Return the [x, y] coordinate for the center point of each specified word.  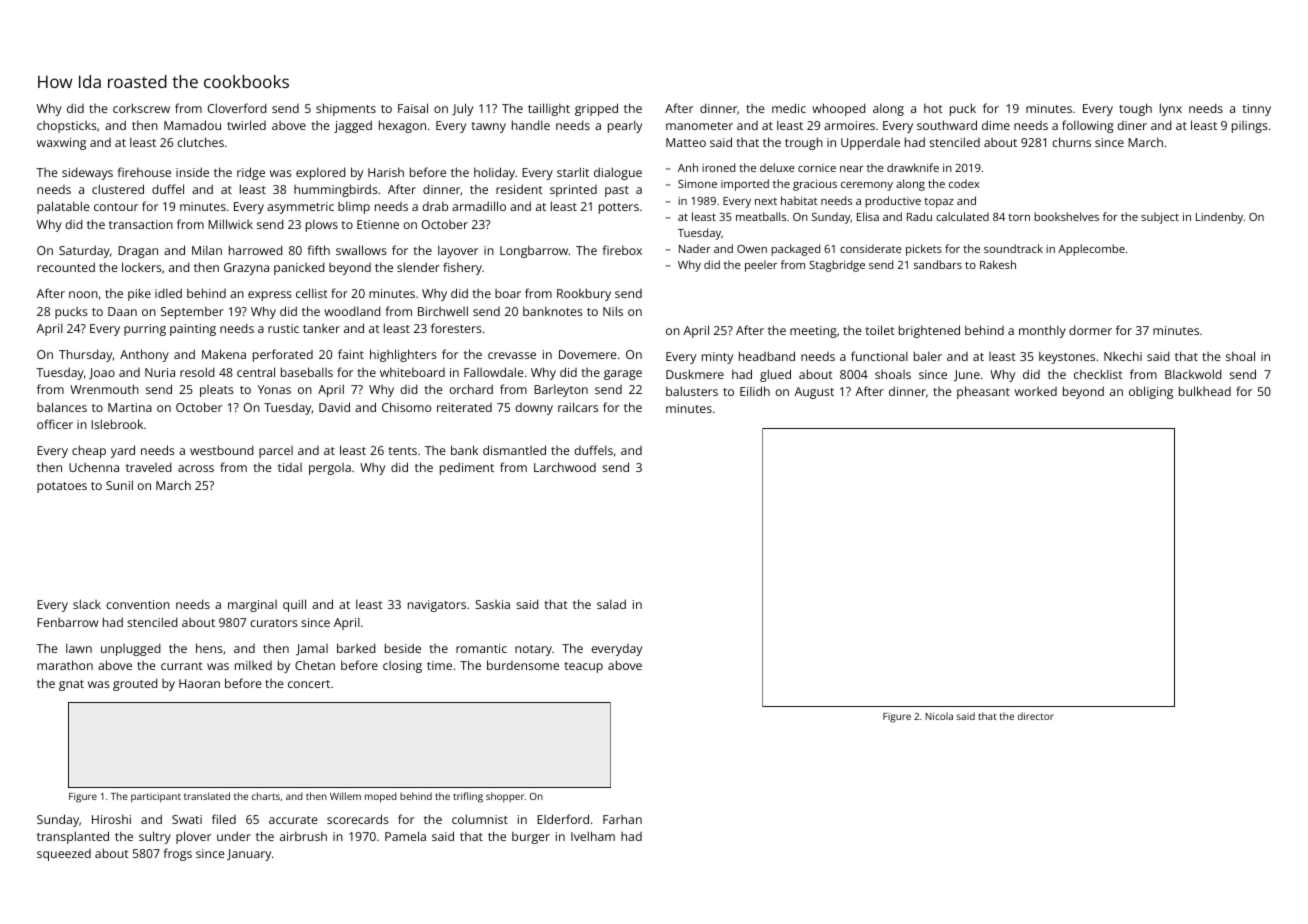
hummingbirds [336, 190]
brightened [929, 331]
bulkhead [1205, 391]
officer [55, 424]
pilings [1250, 127]
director [1036, 716]
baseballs [307, 372]
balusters [692, 391]
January [249, 855]
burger [531, 837]
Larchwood [565, 467]
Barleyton [561, 390]
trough [804, 143]
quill [294, 605]
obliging [1151, 392]
